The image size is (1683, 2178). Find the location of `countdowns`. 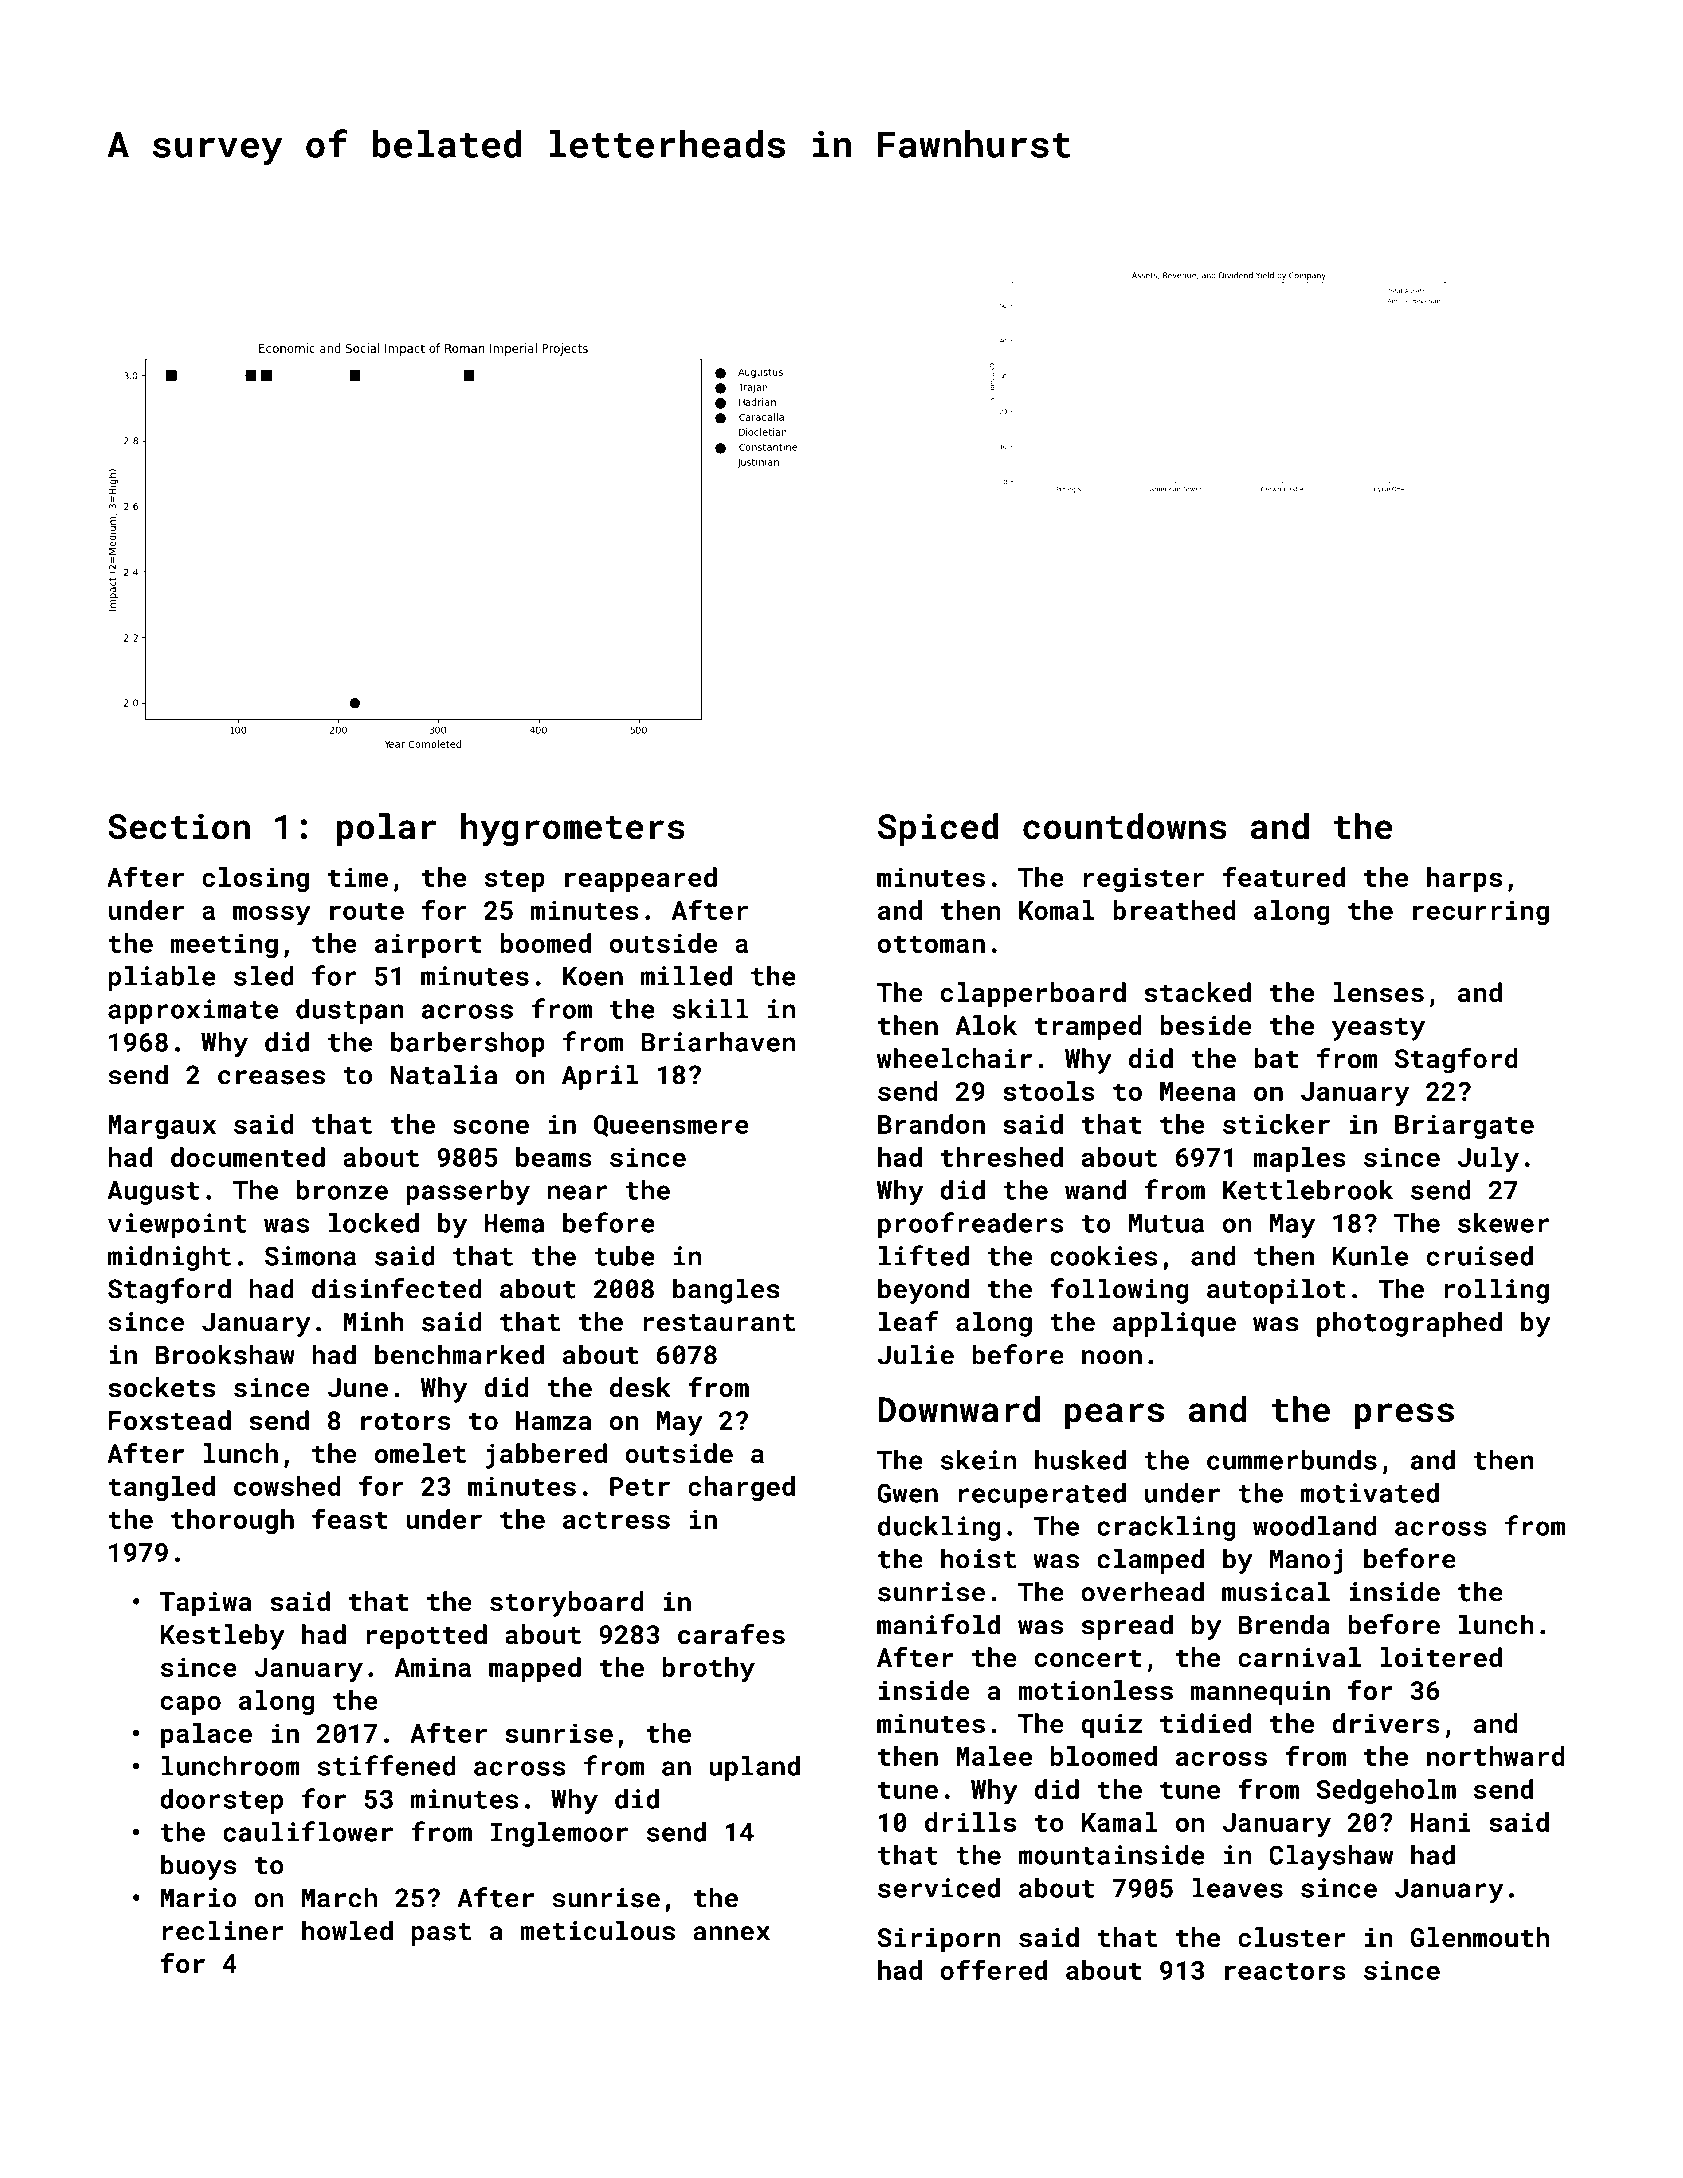

countdowns is located at coordinates (1125, 826).
